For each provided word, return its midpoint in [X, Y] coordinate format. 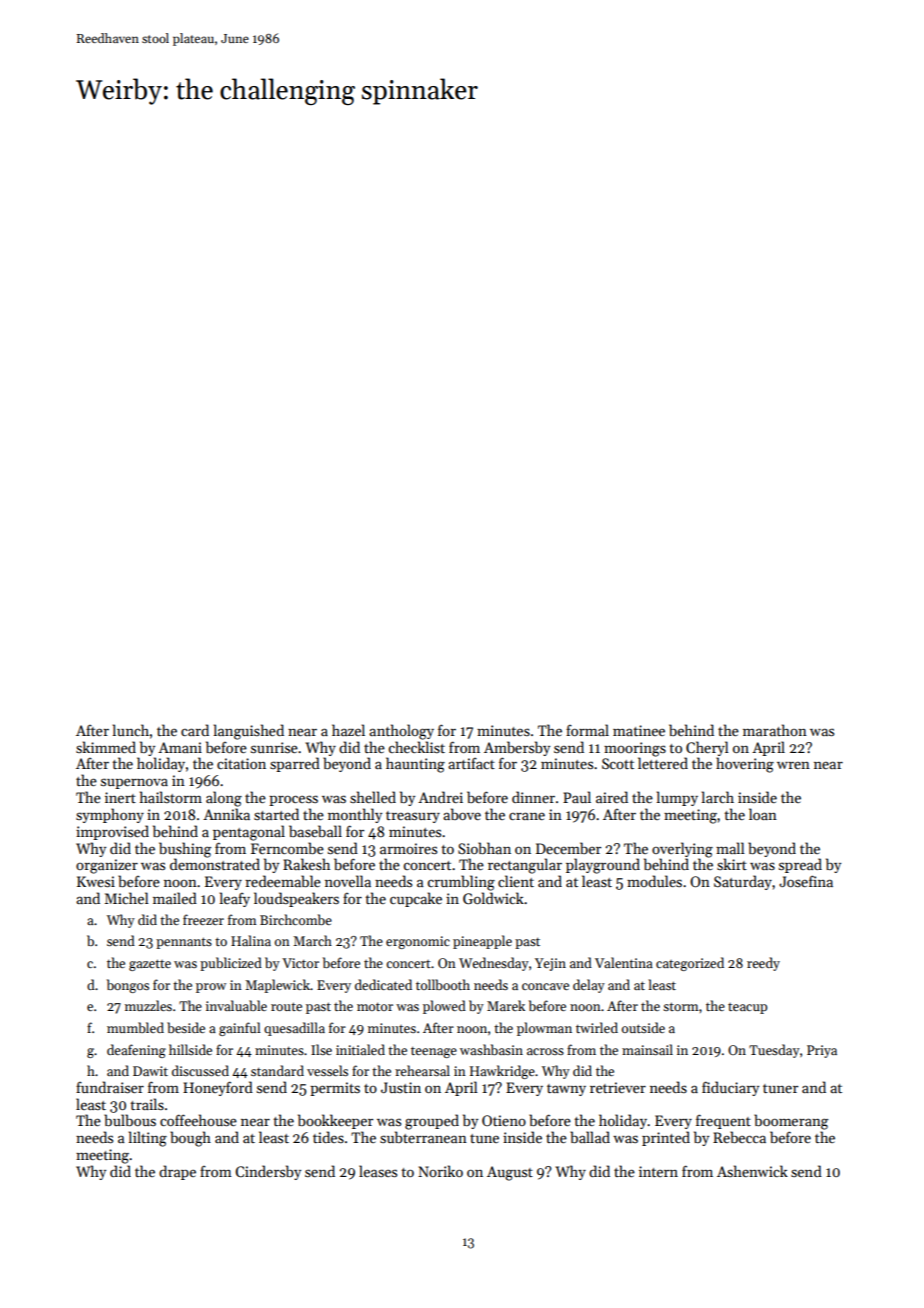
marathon [775, 730]
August [510, 1173]
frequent [723, 1121]
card [195, 730]
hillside [190, 1049]
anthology [401, 732]
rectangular [525, 866]
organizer [107, 866]
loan [763, 814]
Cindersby [268, 1172]
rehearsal [422, 1070]
